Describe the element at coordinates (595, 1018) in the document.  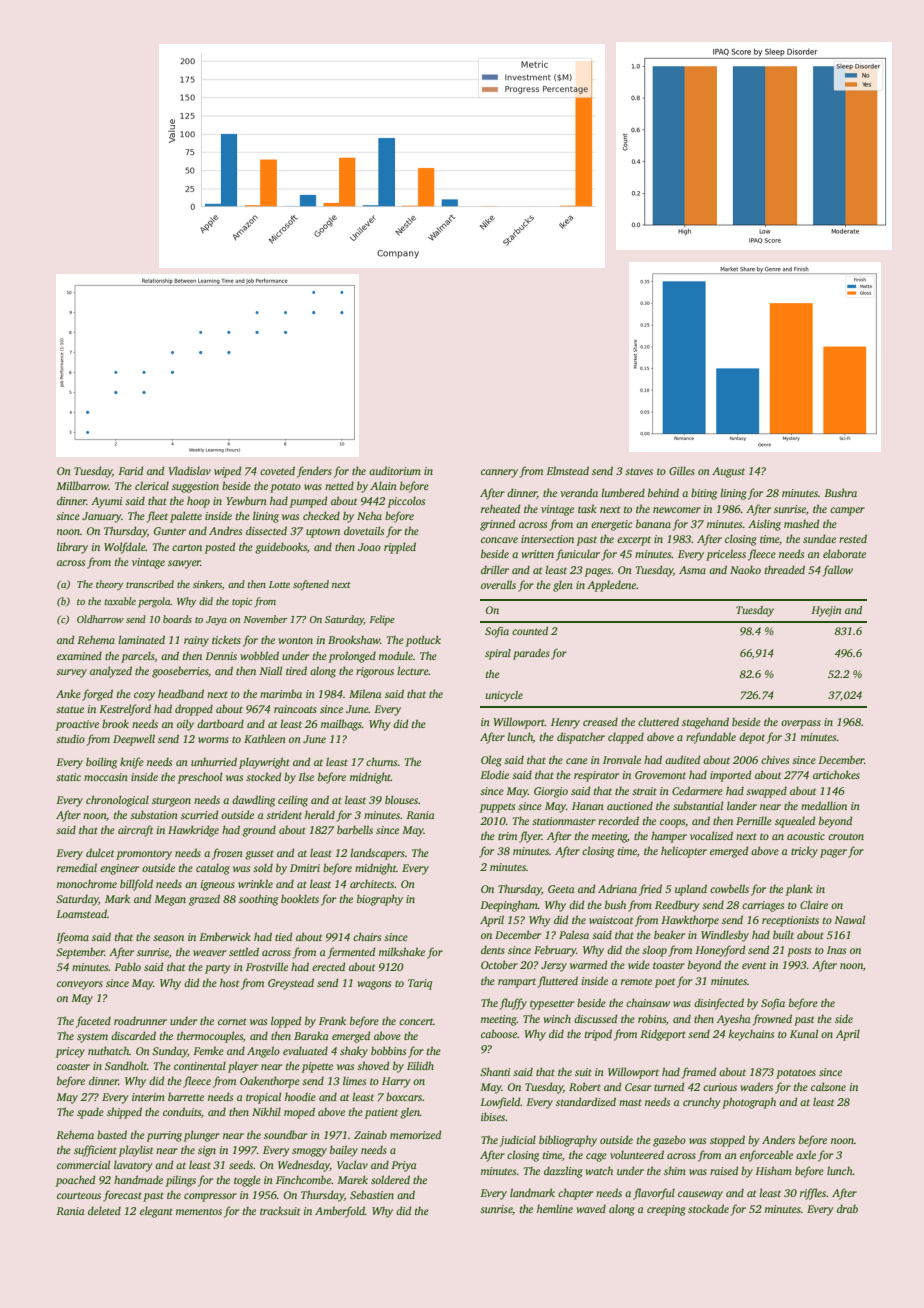
I see `discussed` at that location.
